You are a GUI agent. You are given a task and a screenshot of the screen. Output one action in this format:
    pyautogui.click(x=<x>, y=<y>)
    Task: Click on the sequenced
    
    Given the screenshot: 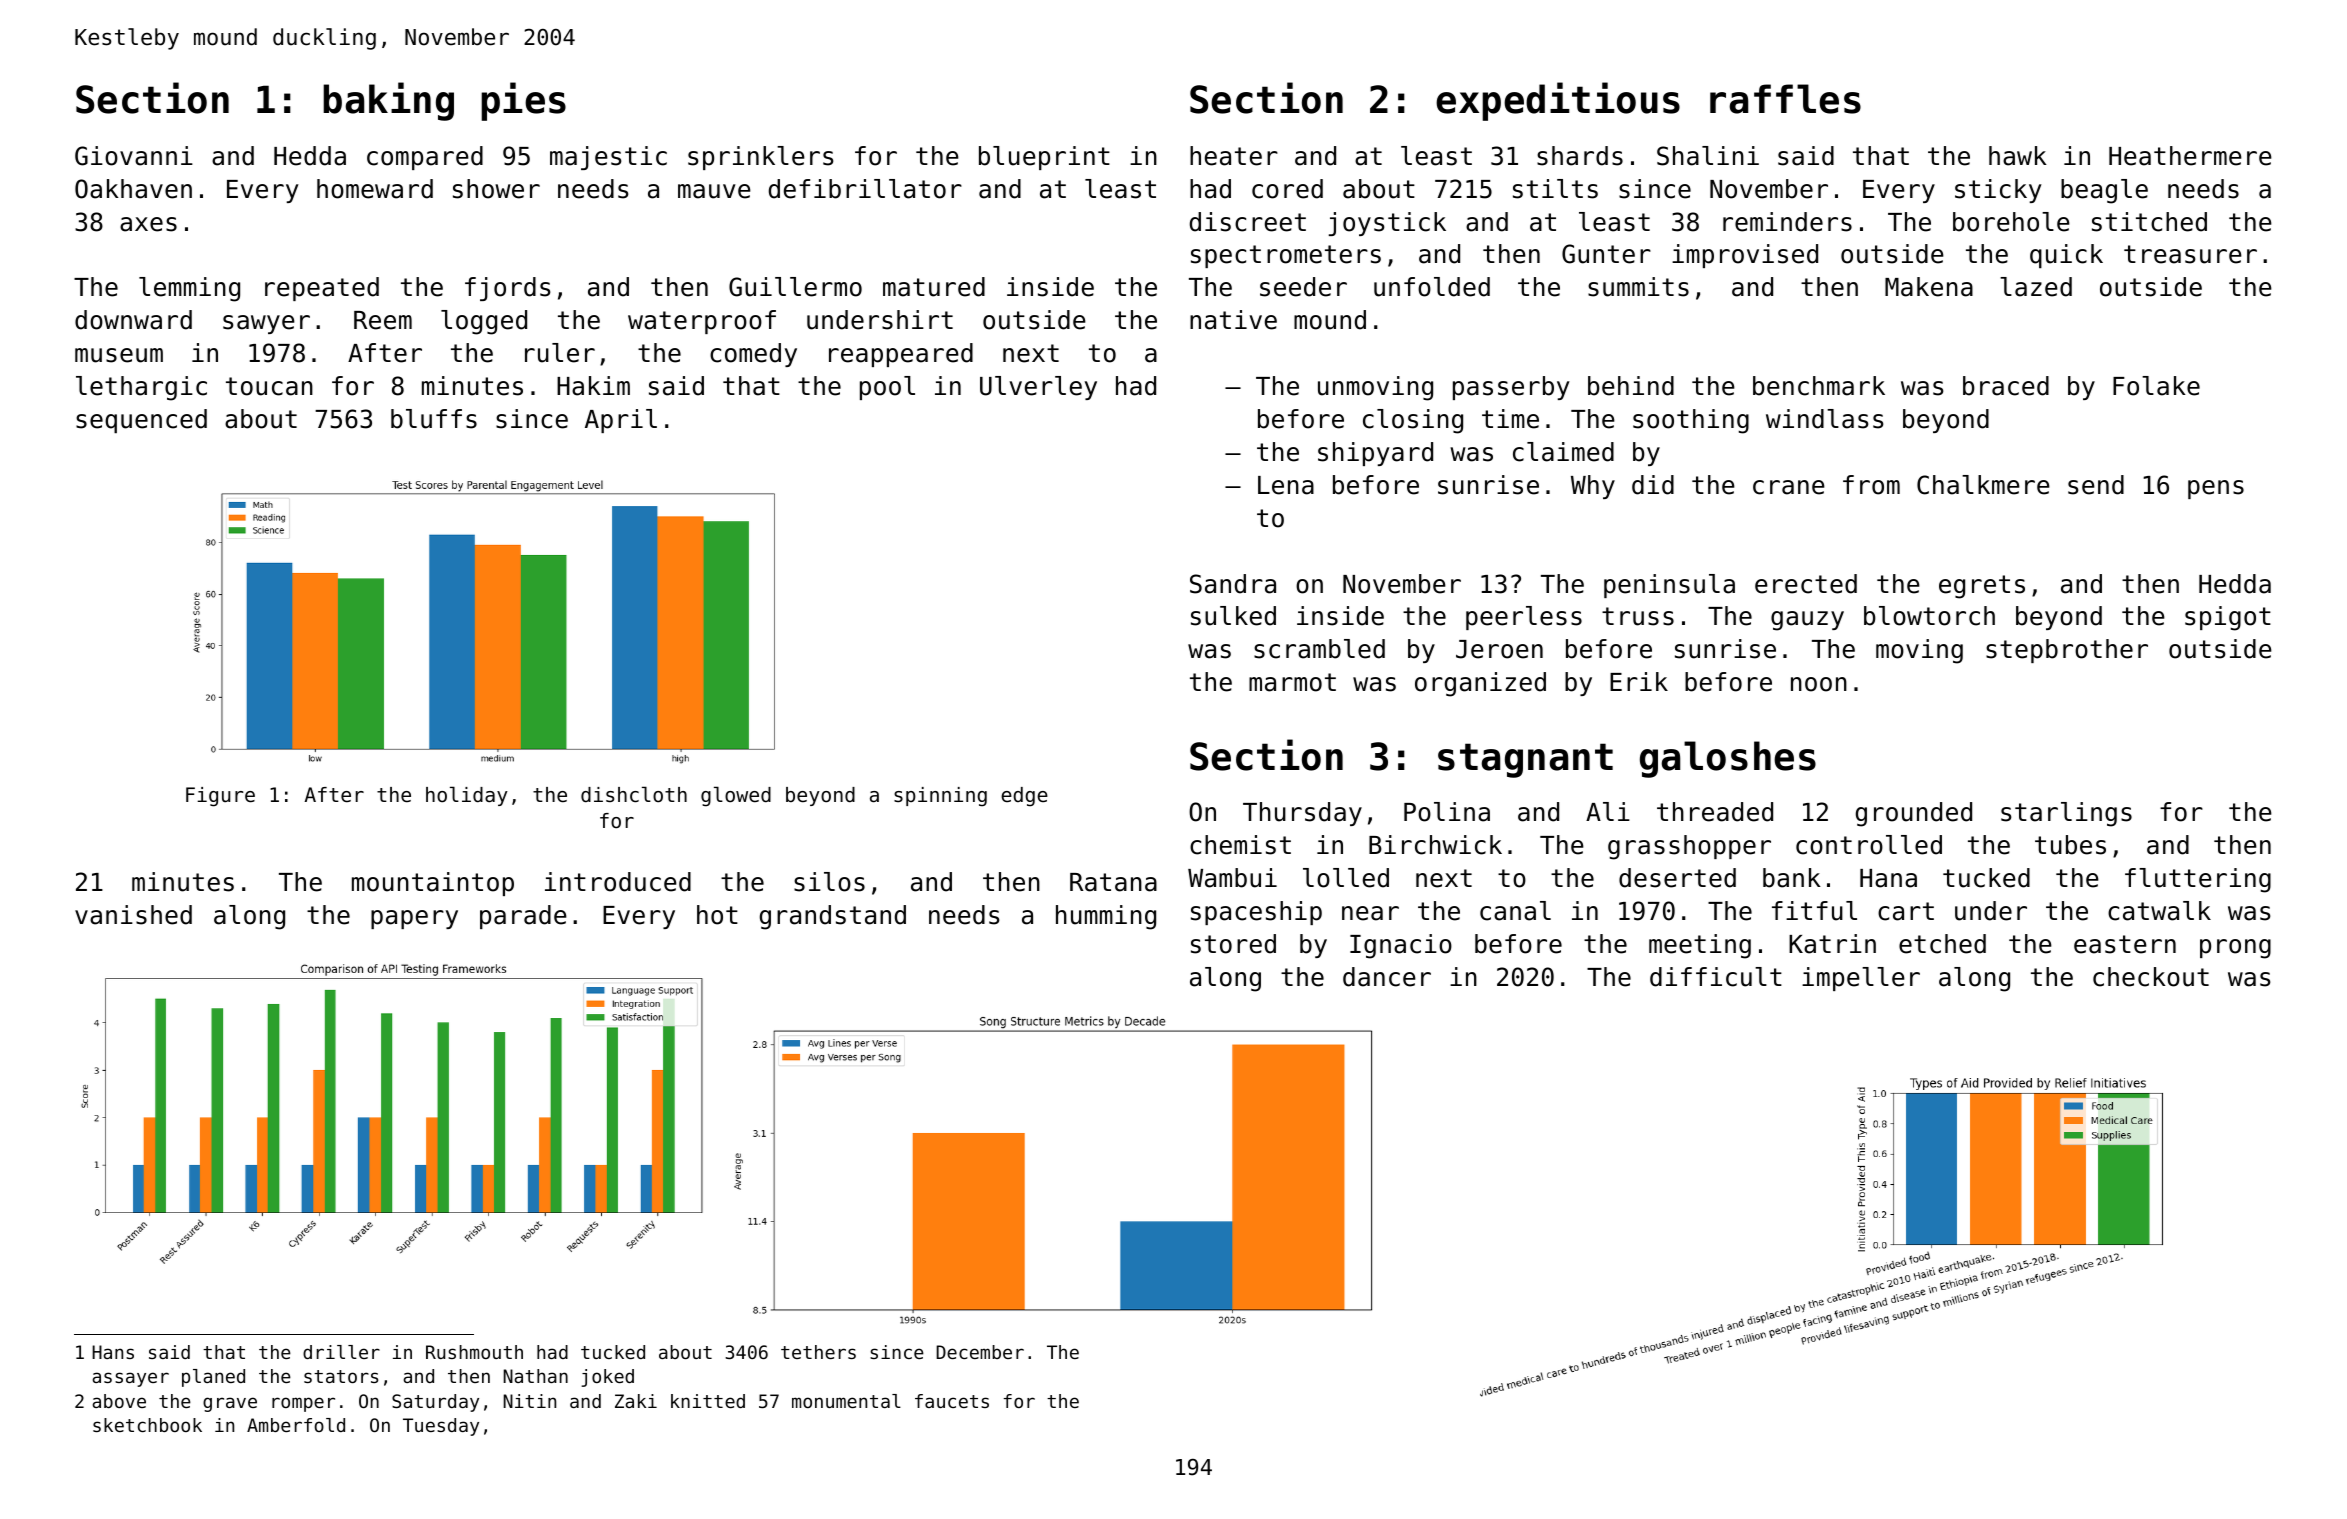 What is the action you would take?
    pyautogui.click(x=141, y=421)
